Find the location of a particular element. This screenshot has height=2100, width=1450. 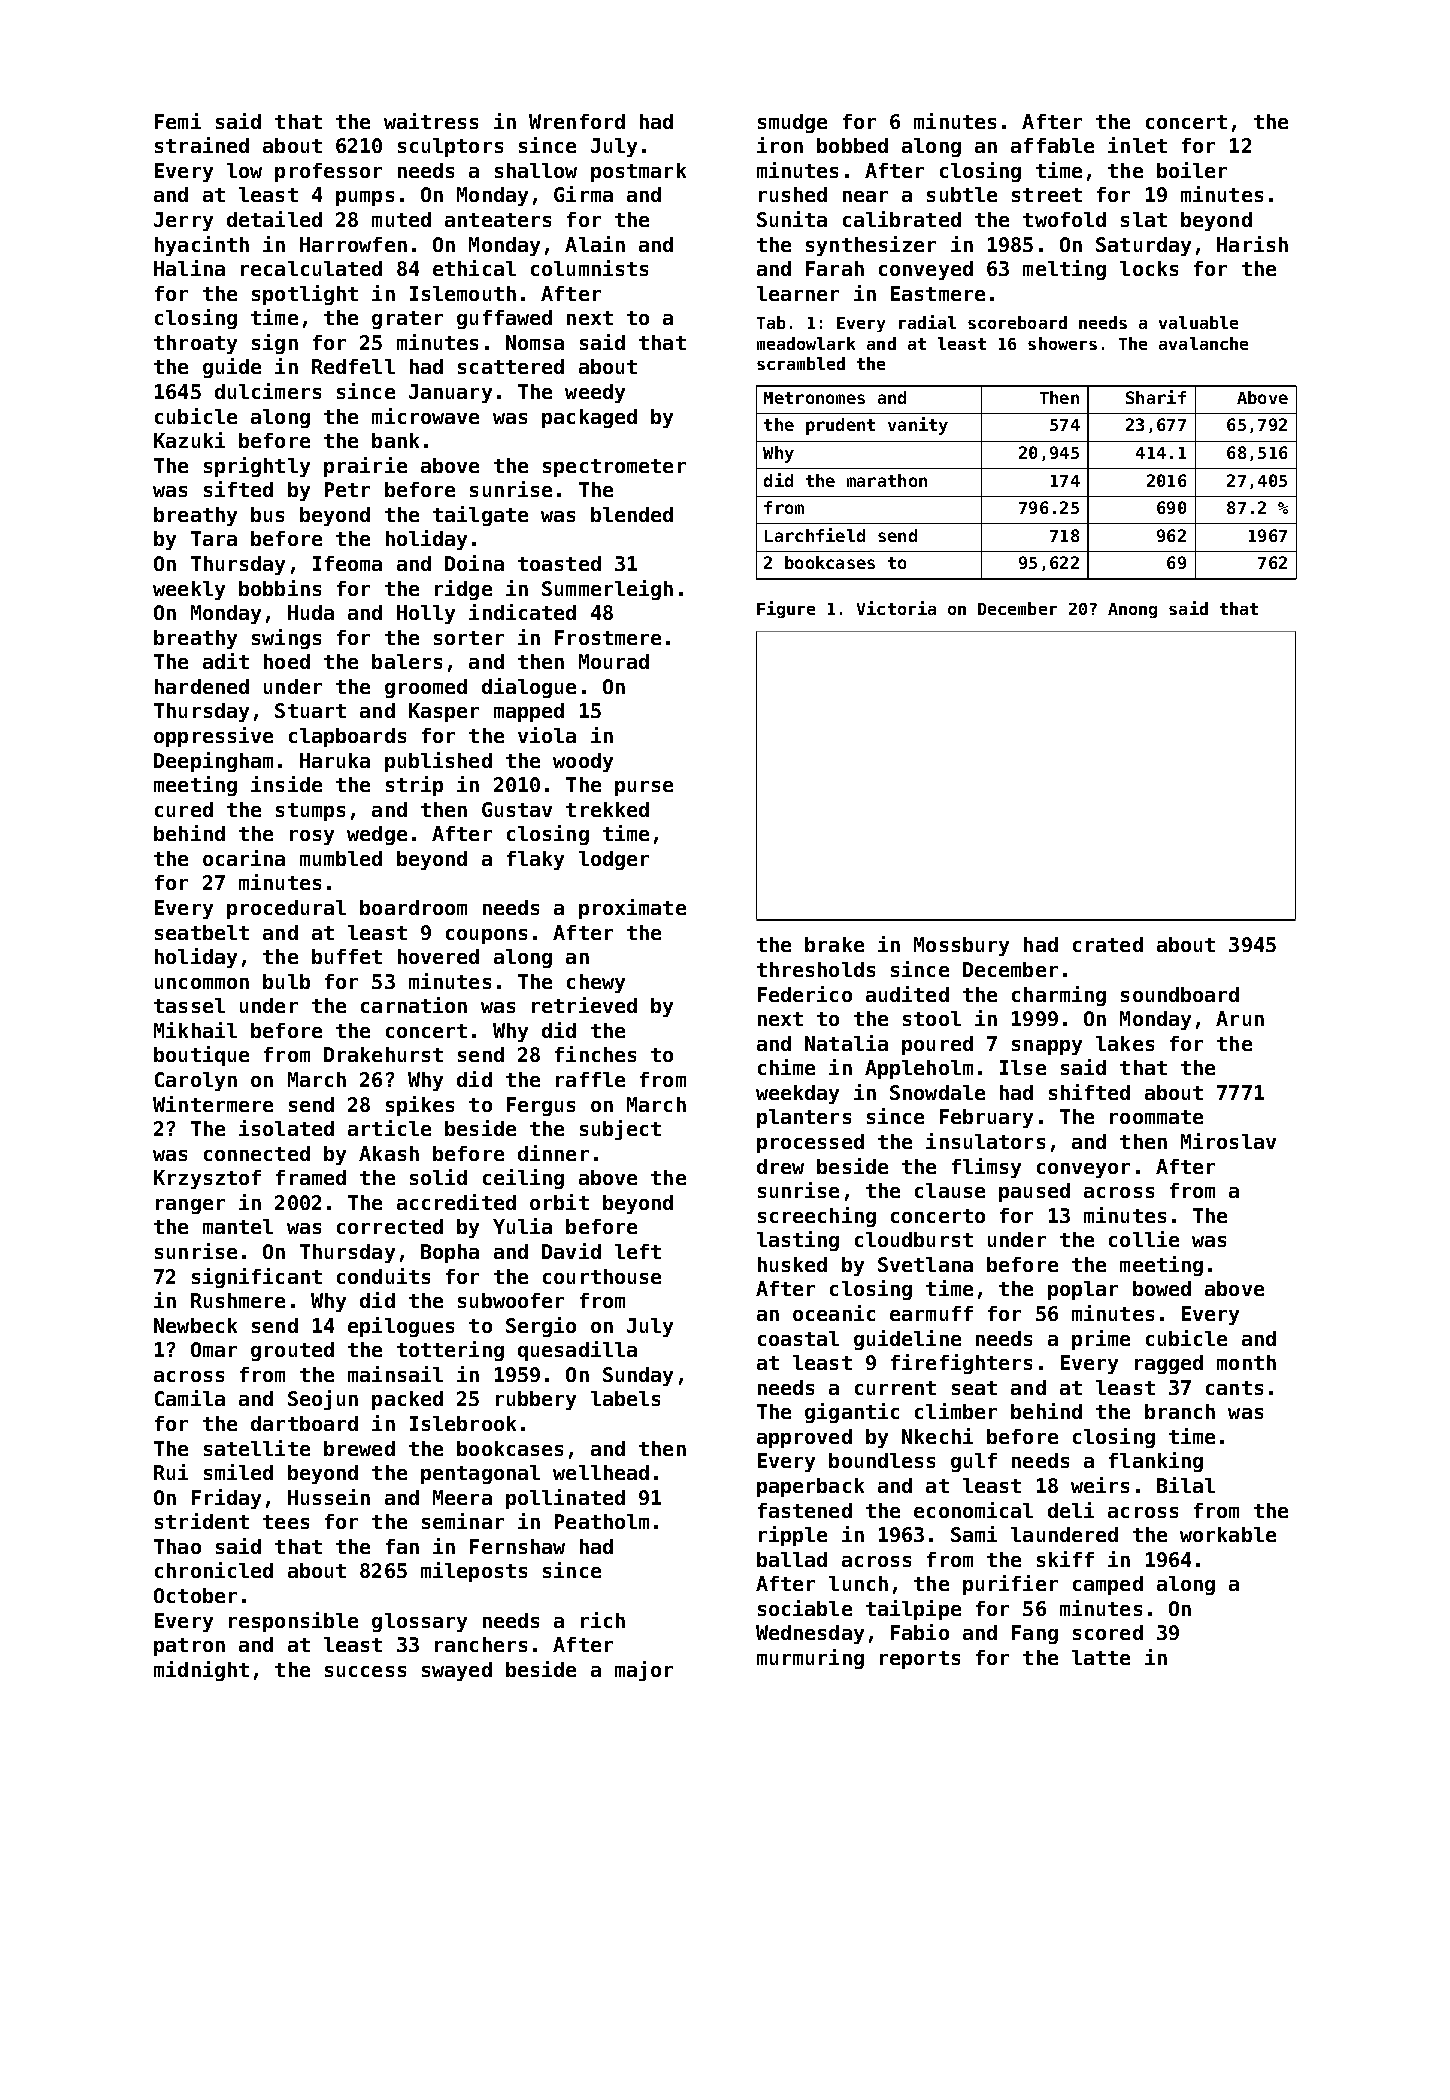

Friday is located at coordinates (226, 1499).
